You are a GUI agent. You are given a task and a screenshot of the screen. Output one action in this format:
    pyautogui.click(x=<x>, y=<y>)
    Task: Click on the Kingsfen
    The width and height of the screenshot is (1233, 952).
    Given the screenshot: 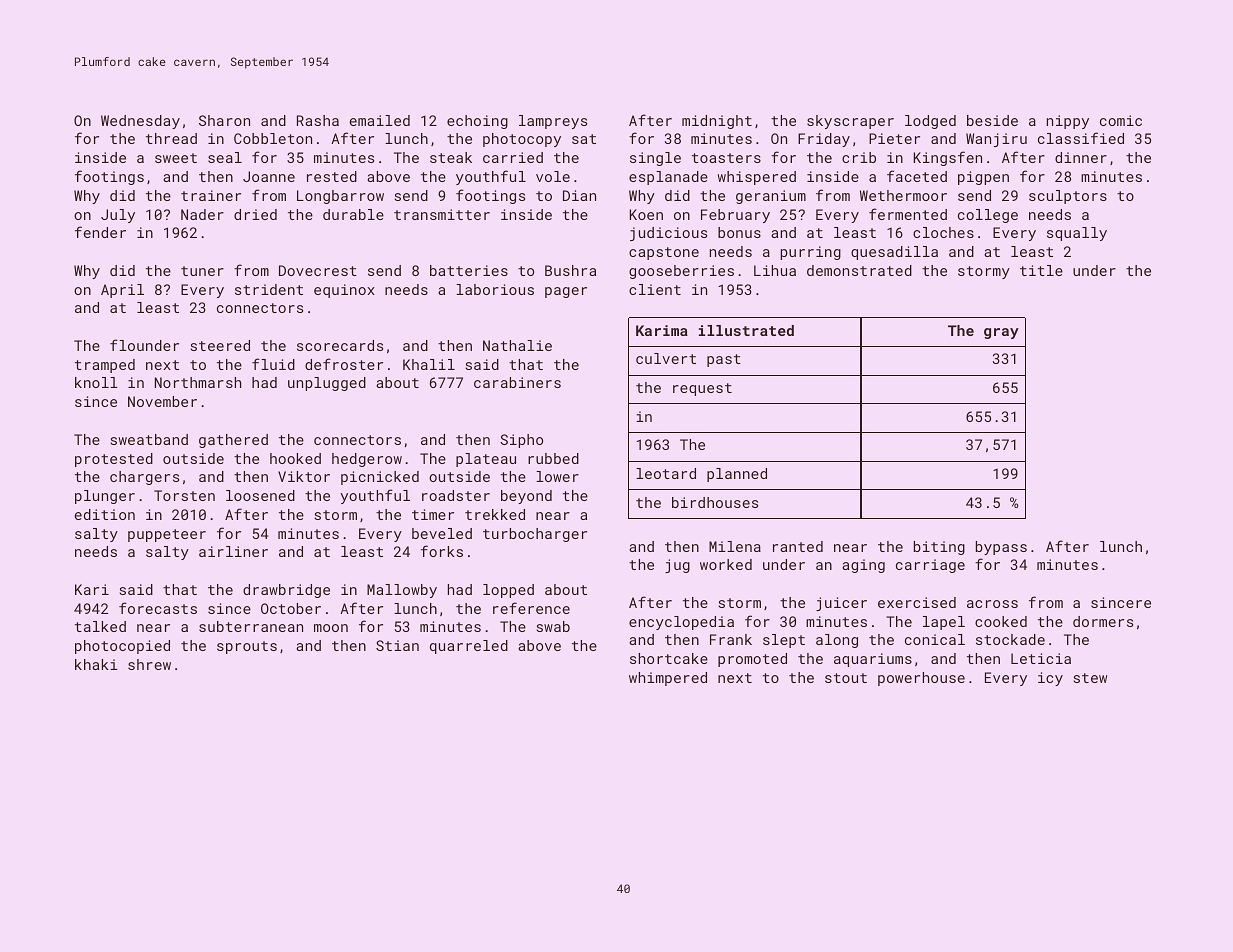 What is the action you would take?
    pyautogui.click(x=948, y=158)
